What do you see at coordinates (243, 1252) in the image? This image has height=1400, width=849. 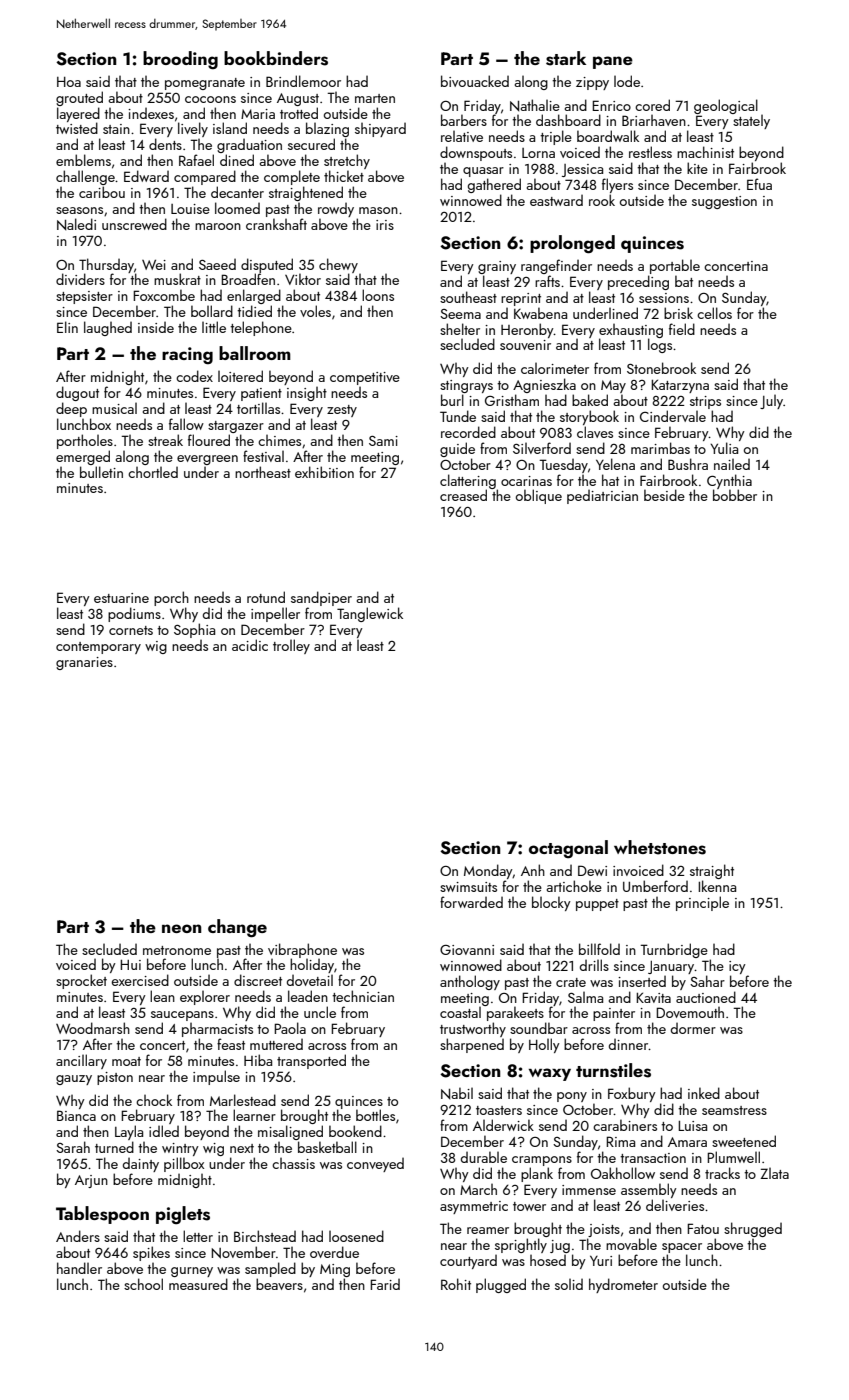 I see `November` at bounding box center [243, 1252].
